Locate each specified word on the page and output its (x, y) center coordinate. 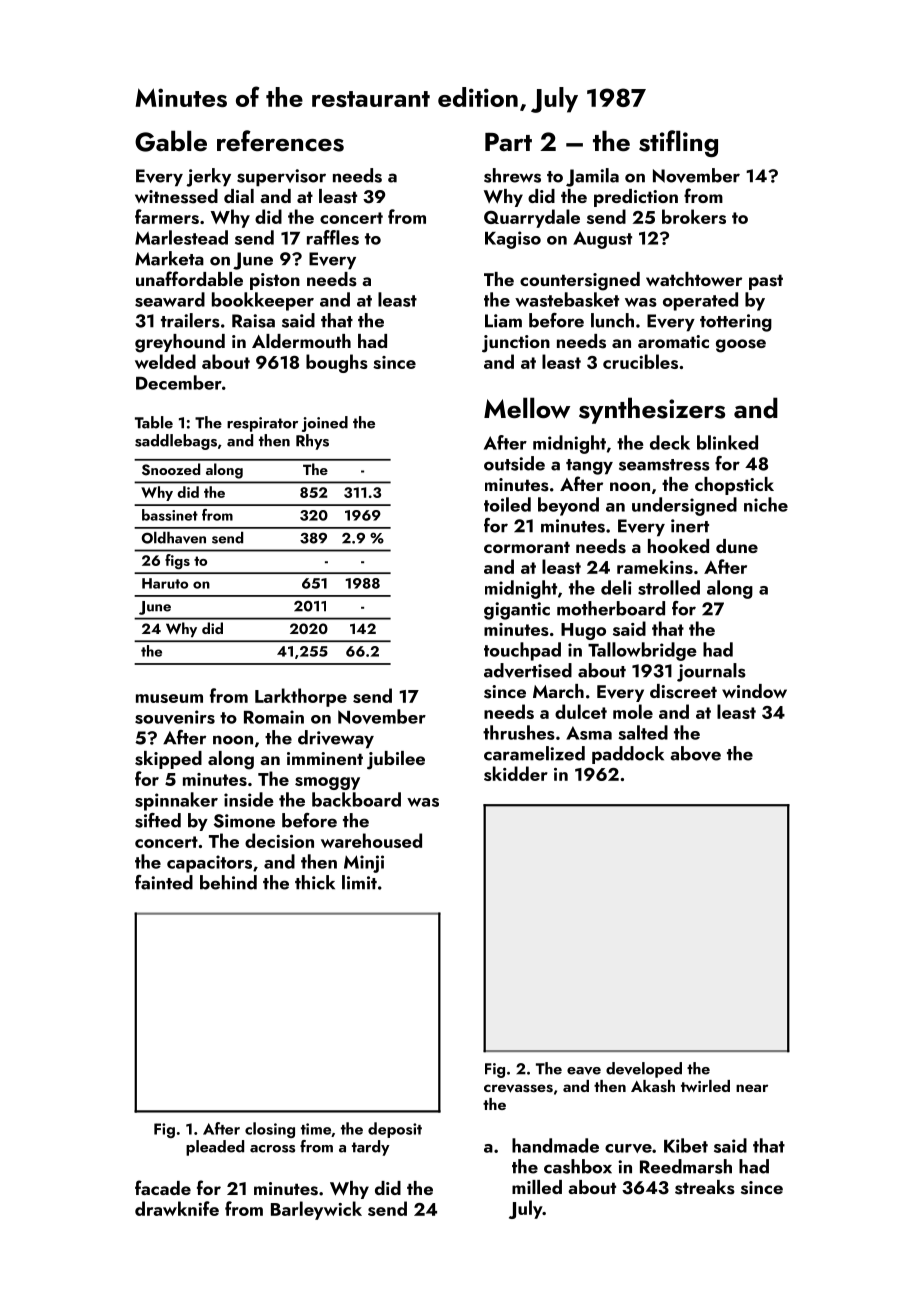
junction (516, 344)
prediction (636, 198)
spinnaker (176, 801)
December (179, 382)
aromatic (673, 341)
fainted (164, 882)
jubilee (396, 760)
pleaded (215, 1148)
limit (359, 882)
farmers (167, 216)
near (752, 1088)
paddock (628, 755)
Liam (503, 321)
